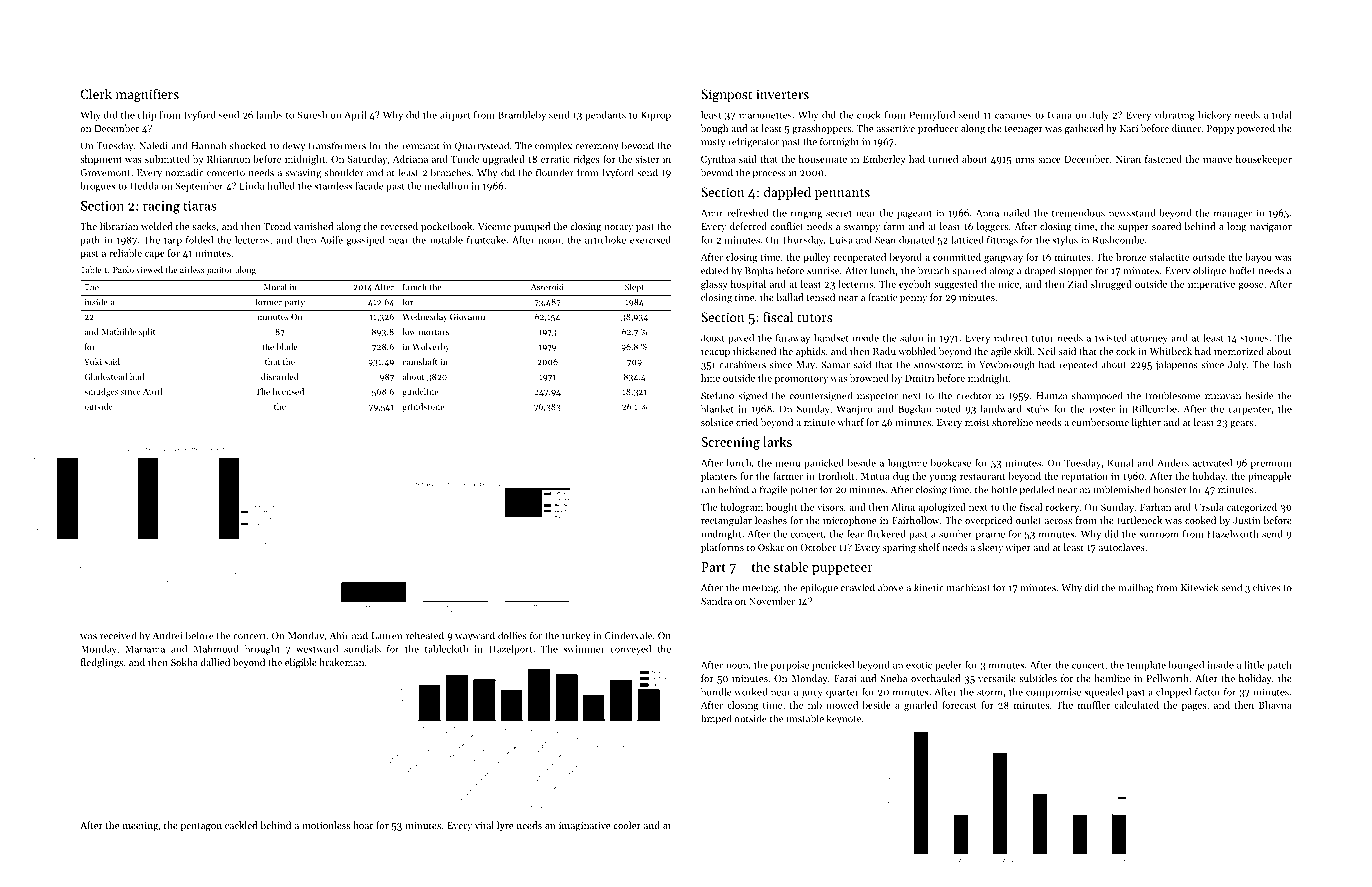  Describe the element at coordinates (102, 663) in the image. I see `fledglings` at that location.
